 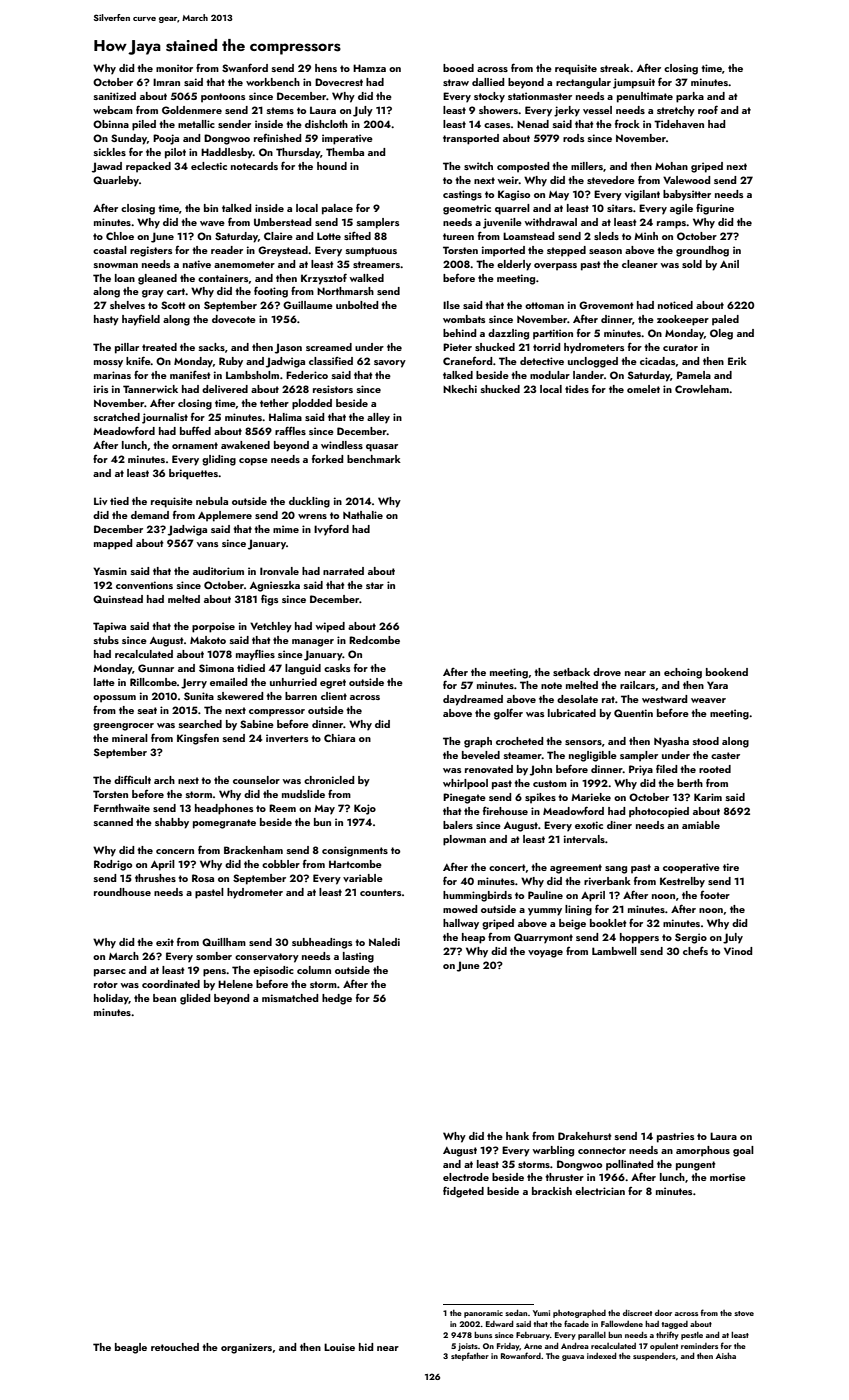 What do you see at coordinates (331, 529) in the screenshot?
I see `Ivyford` at bounding box center [331, 529].
